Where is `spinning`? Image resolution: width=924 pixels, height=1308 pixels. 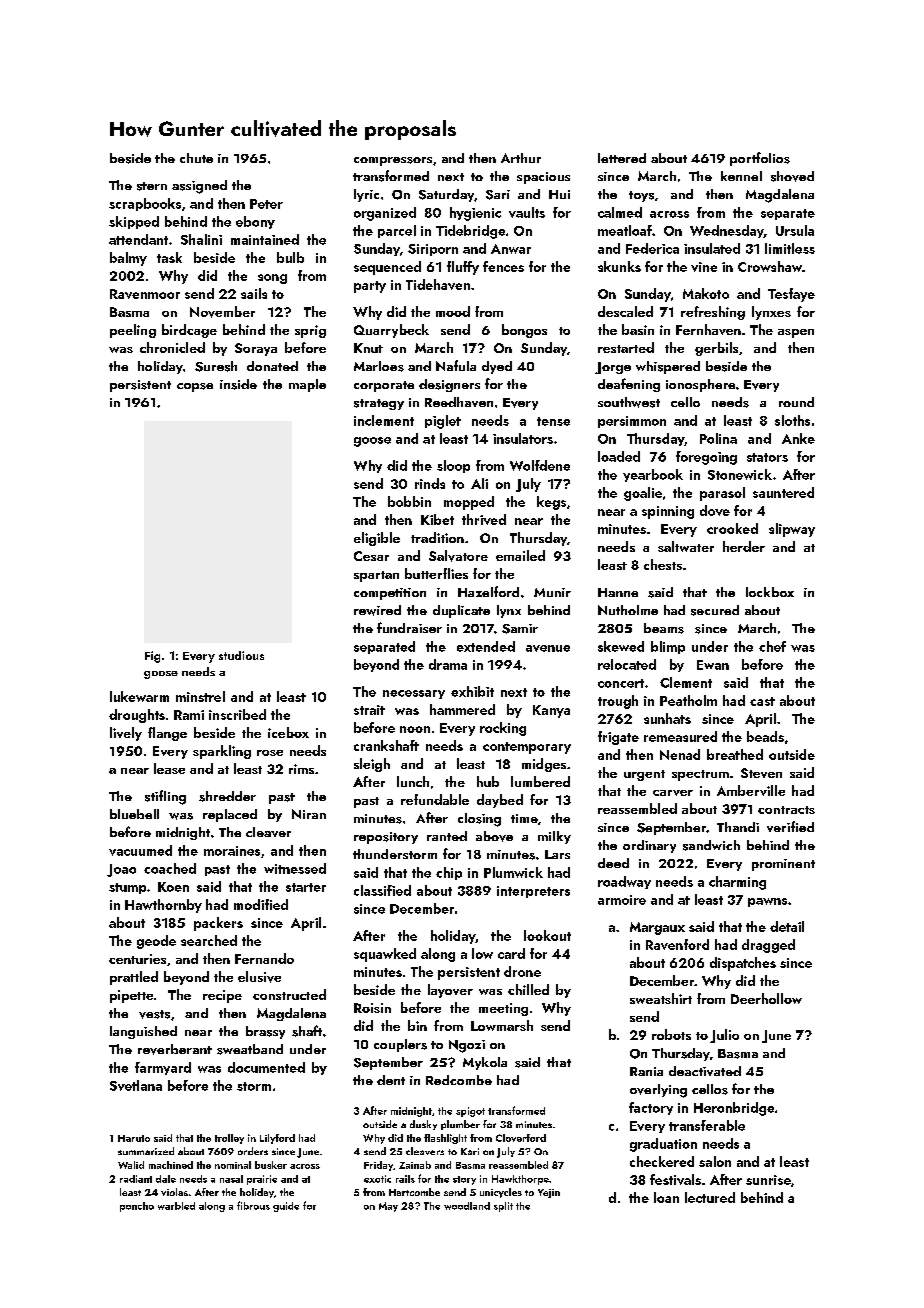
spinning is located at coordinates (668, 512).
